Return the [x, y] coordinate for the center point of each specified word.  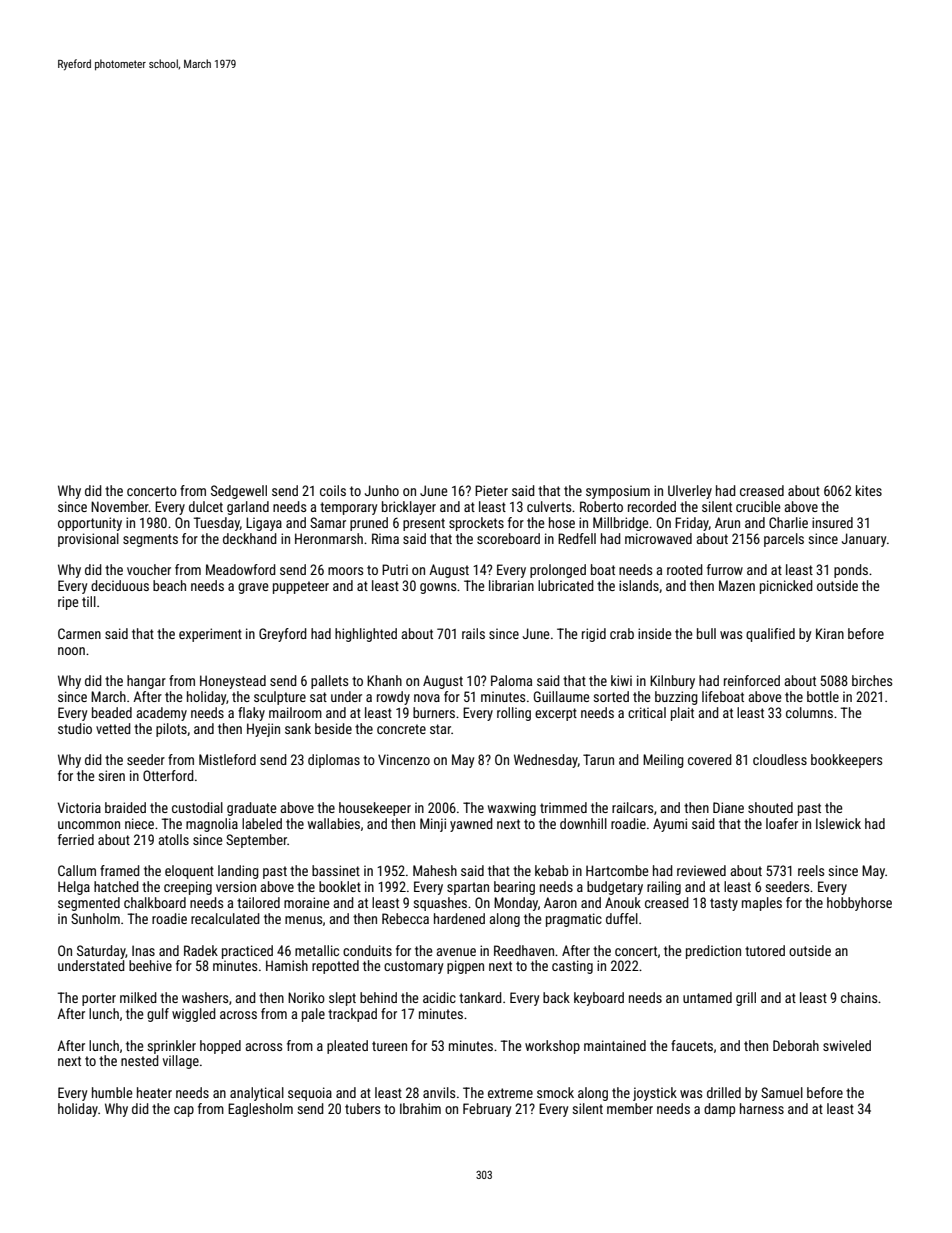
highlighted [366, 635]
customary [413, 967]
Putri [395, 569]
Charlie [788, 522]
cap [184, 1111]
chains [859, 997]
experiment [210, 635]
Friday [692, 524]
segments [150, 540]
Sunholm [95, 918]
